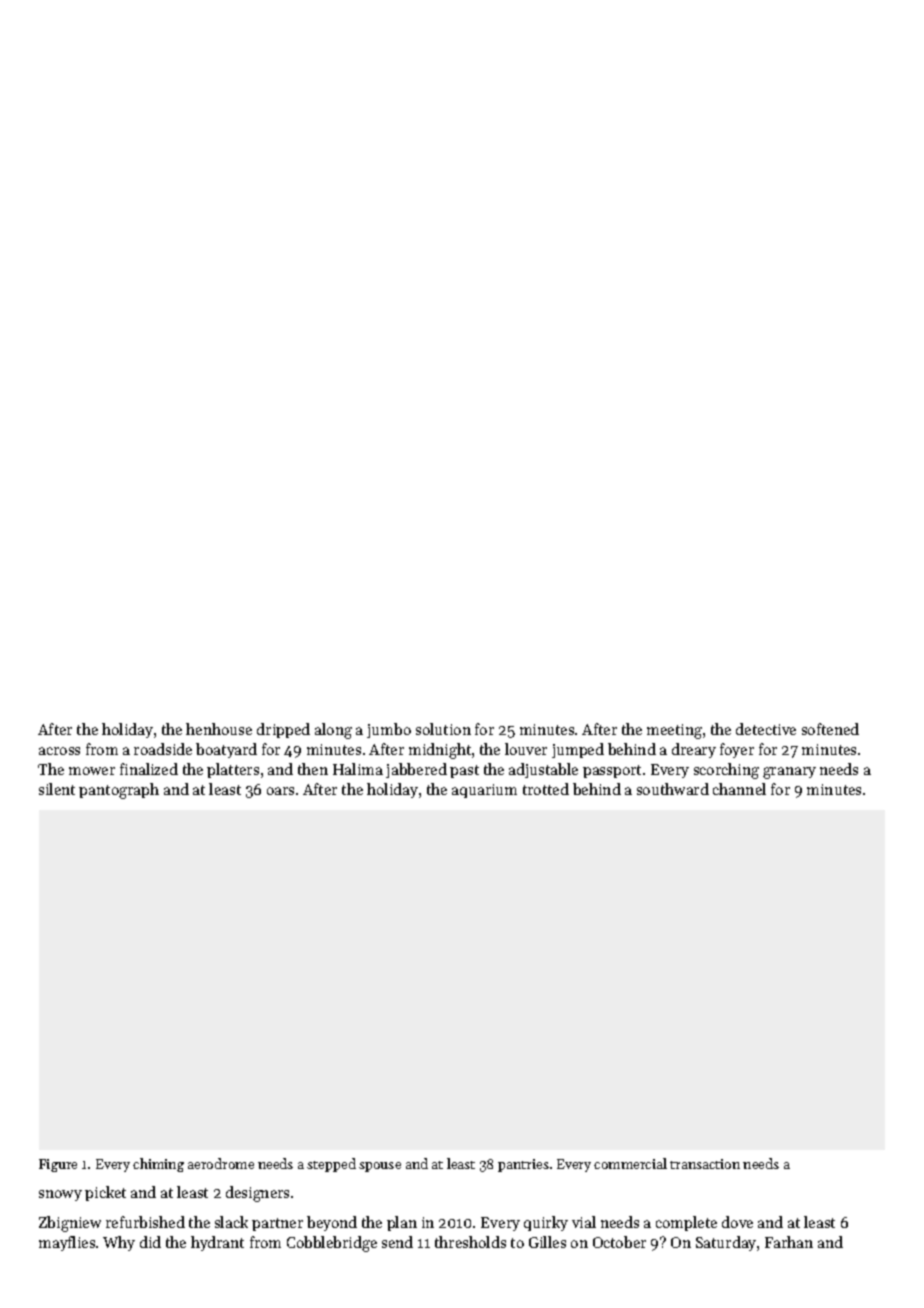  What do you see at coordinates (57, 789) in the image?
I see `silent` at bounding box center [57, 789].
